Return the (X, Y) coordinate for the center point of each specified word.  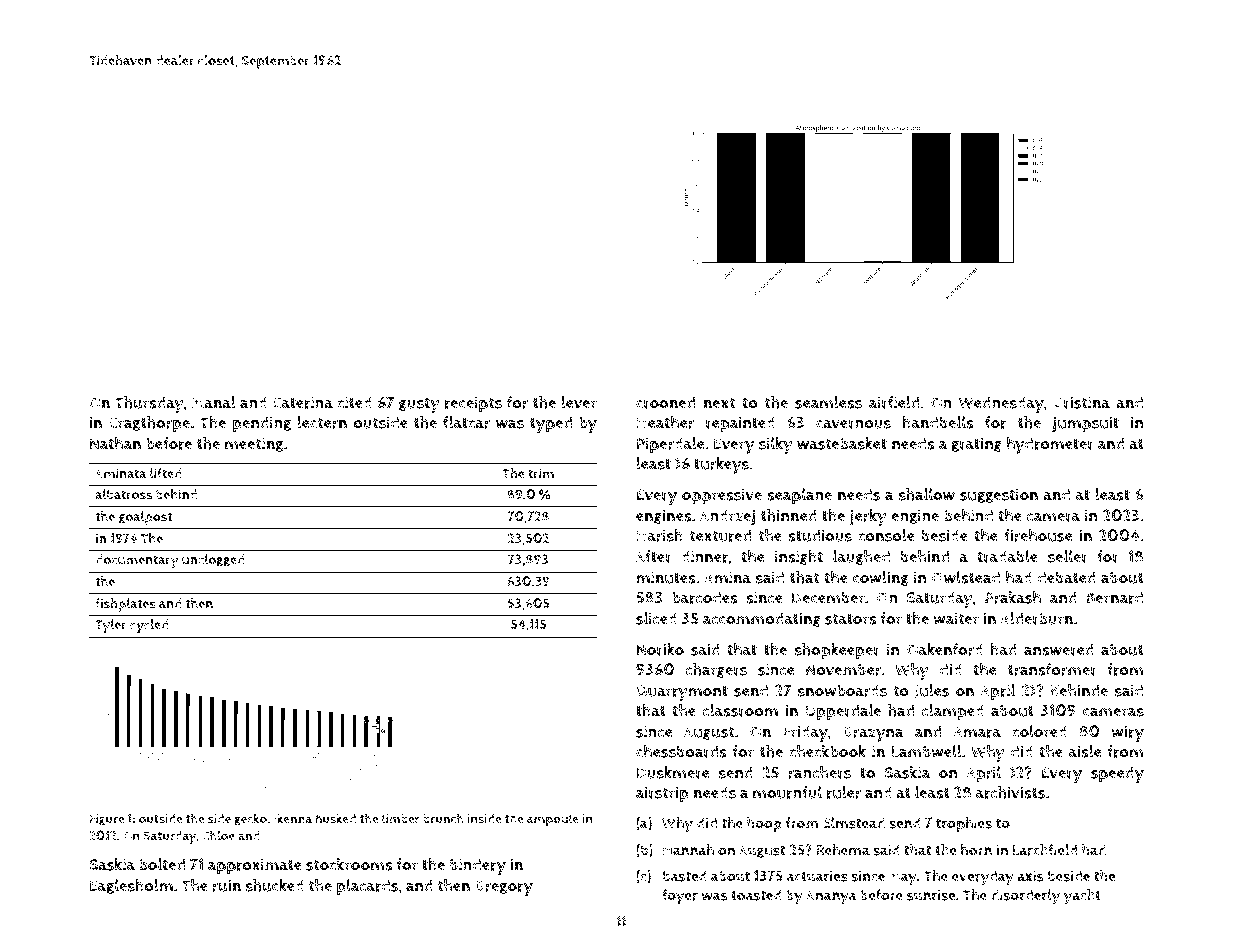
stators (851, 619)
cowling (881, 578)
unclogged (213, 560)
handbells (938, 422)
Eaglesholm (131, 886)
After (654, 556)
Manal (214, 402)
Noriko (660, 649)
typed (551, 424)
